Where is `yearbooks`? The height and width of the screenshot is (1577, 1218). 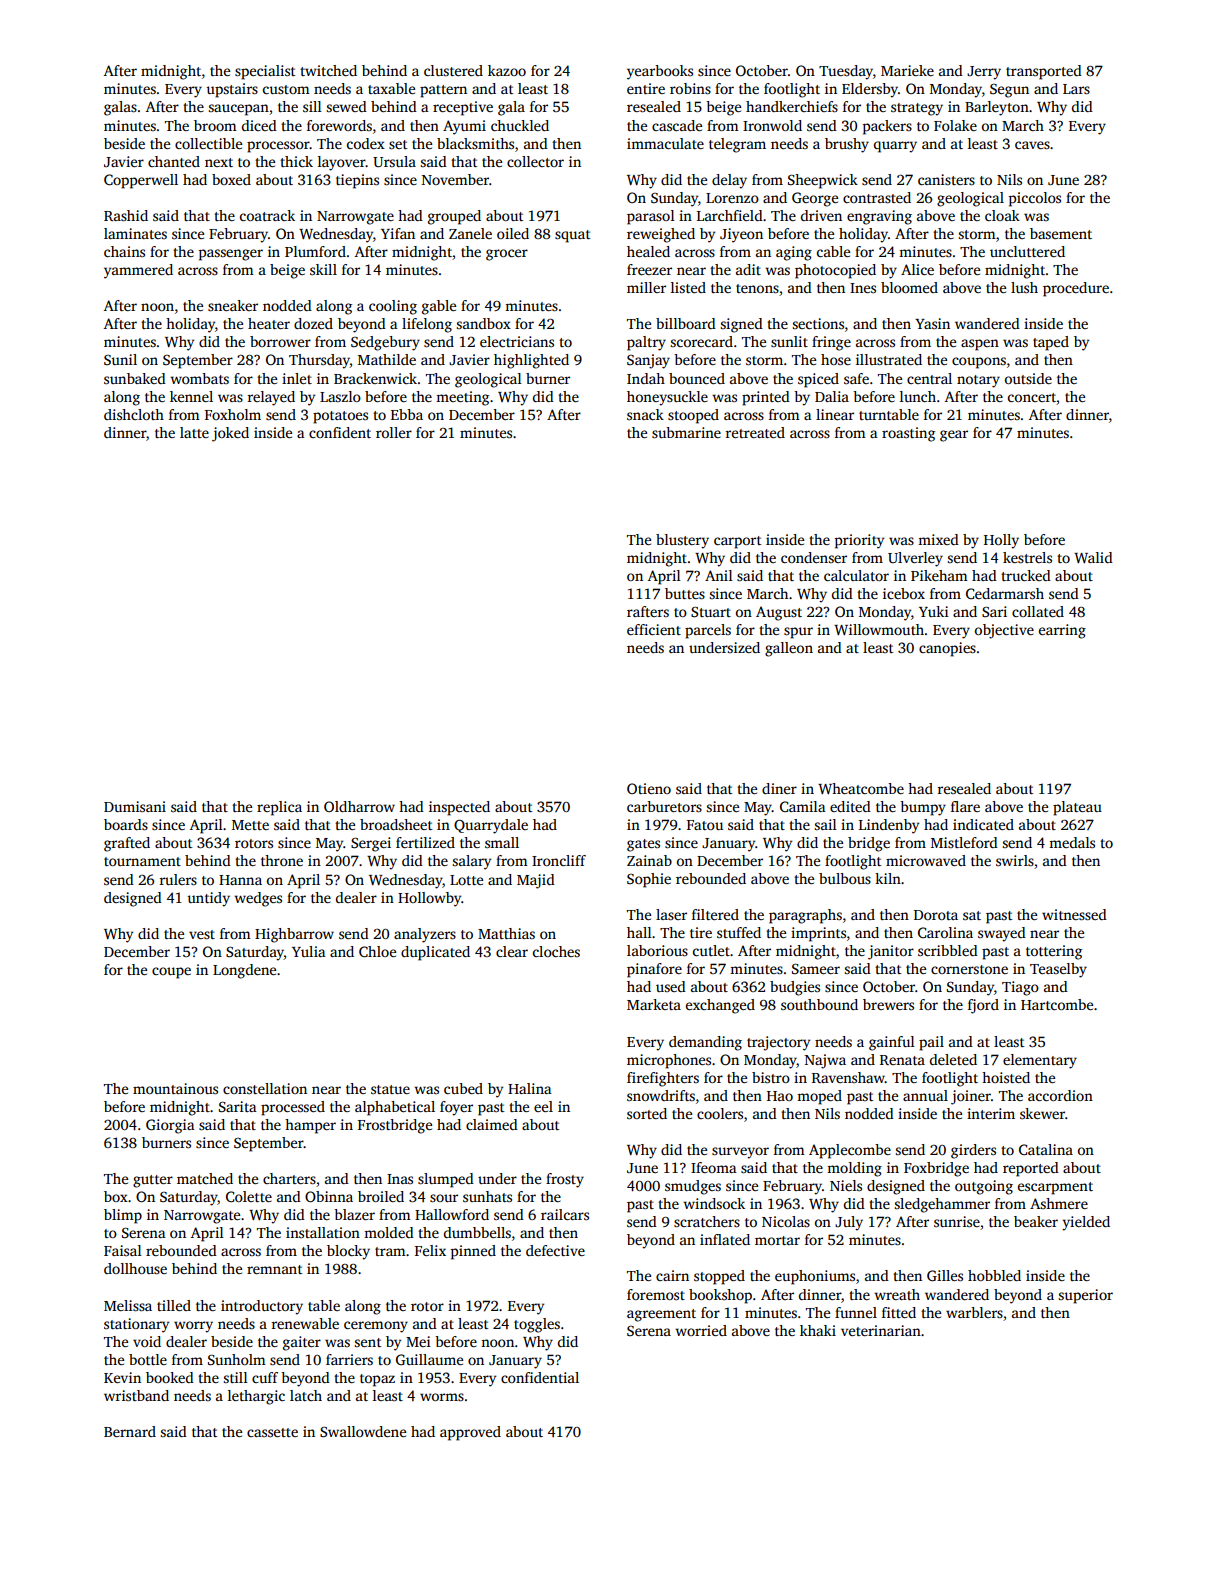 yearbooks is located at coordinates (660, 72).
